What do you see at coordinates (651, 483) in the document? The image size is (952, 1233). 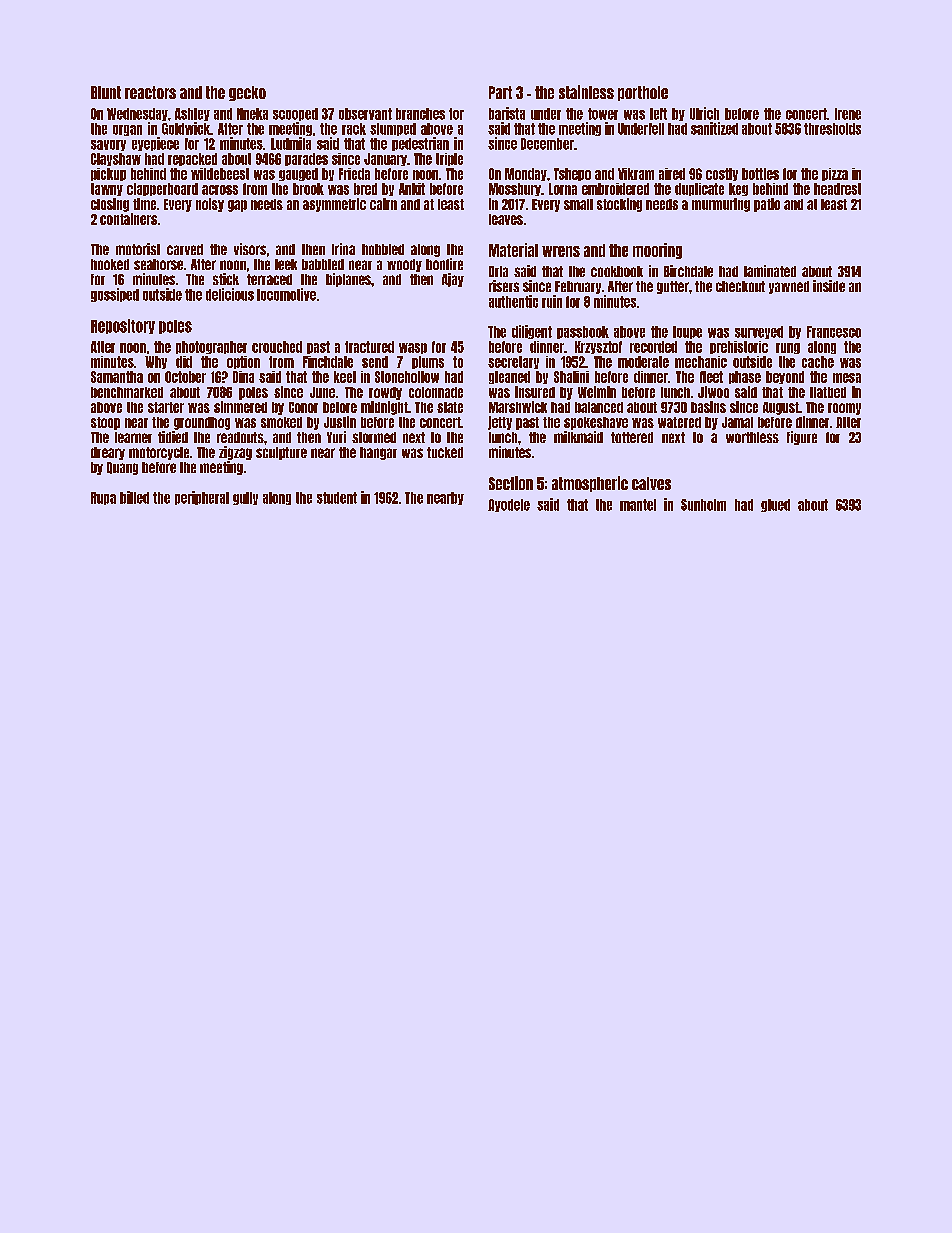 I see `calves` at bounding box center [651, 483].
